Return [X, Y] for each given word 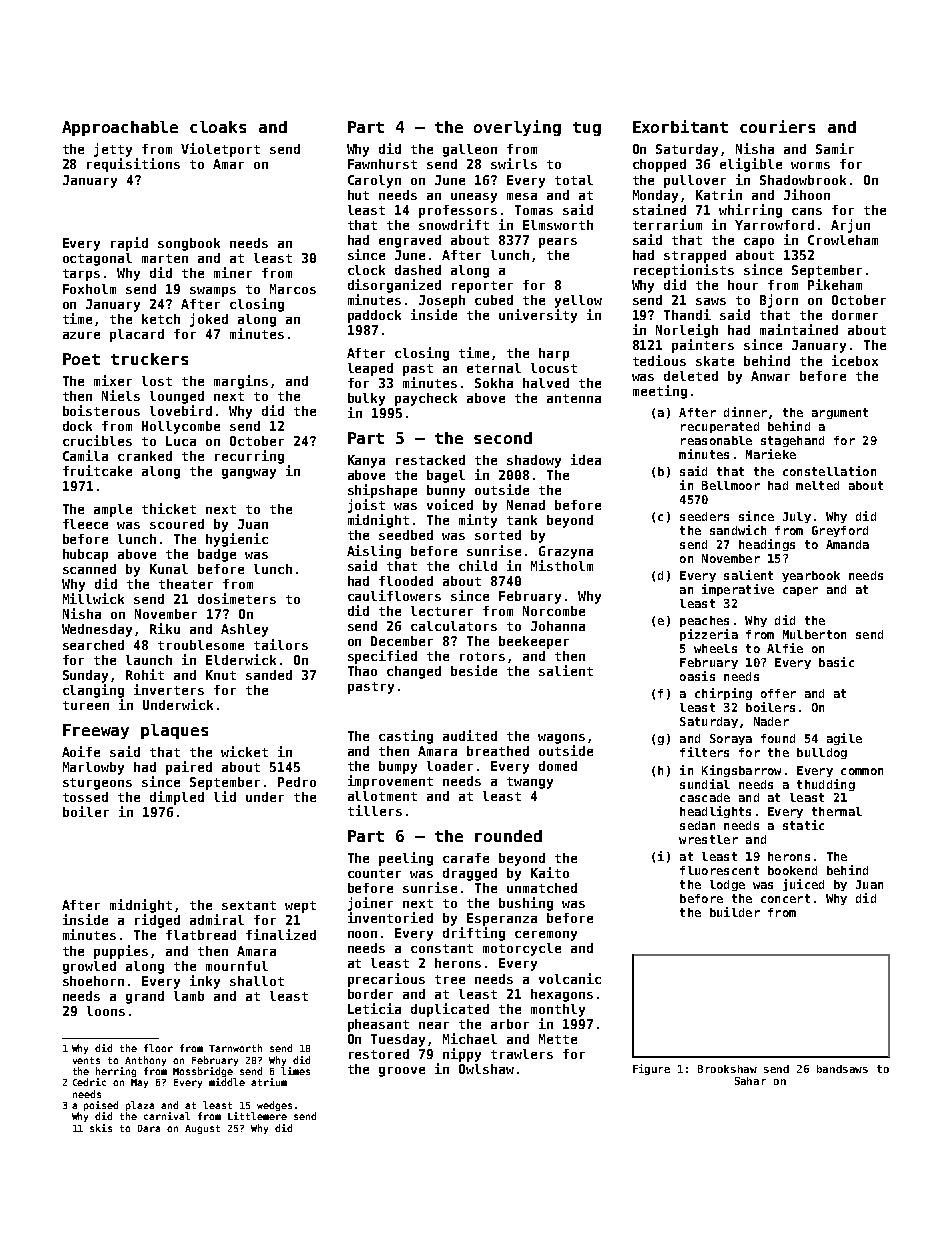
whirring [750, 211]
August [202, 1129]
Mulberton [814, 634]
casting [406, 737]
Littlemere [257, 1116]
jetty [113, 150]
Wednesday [97, 630]
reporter [482, 287]
